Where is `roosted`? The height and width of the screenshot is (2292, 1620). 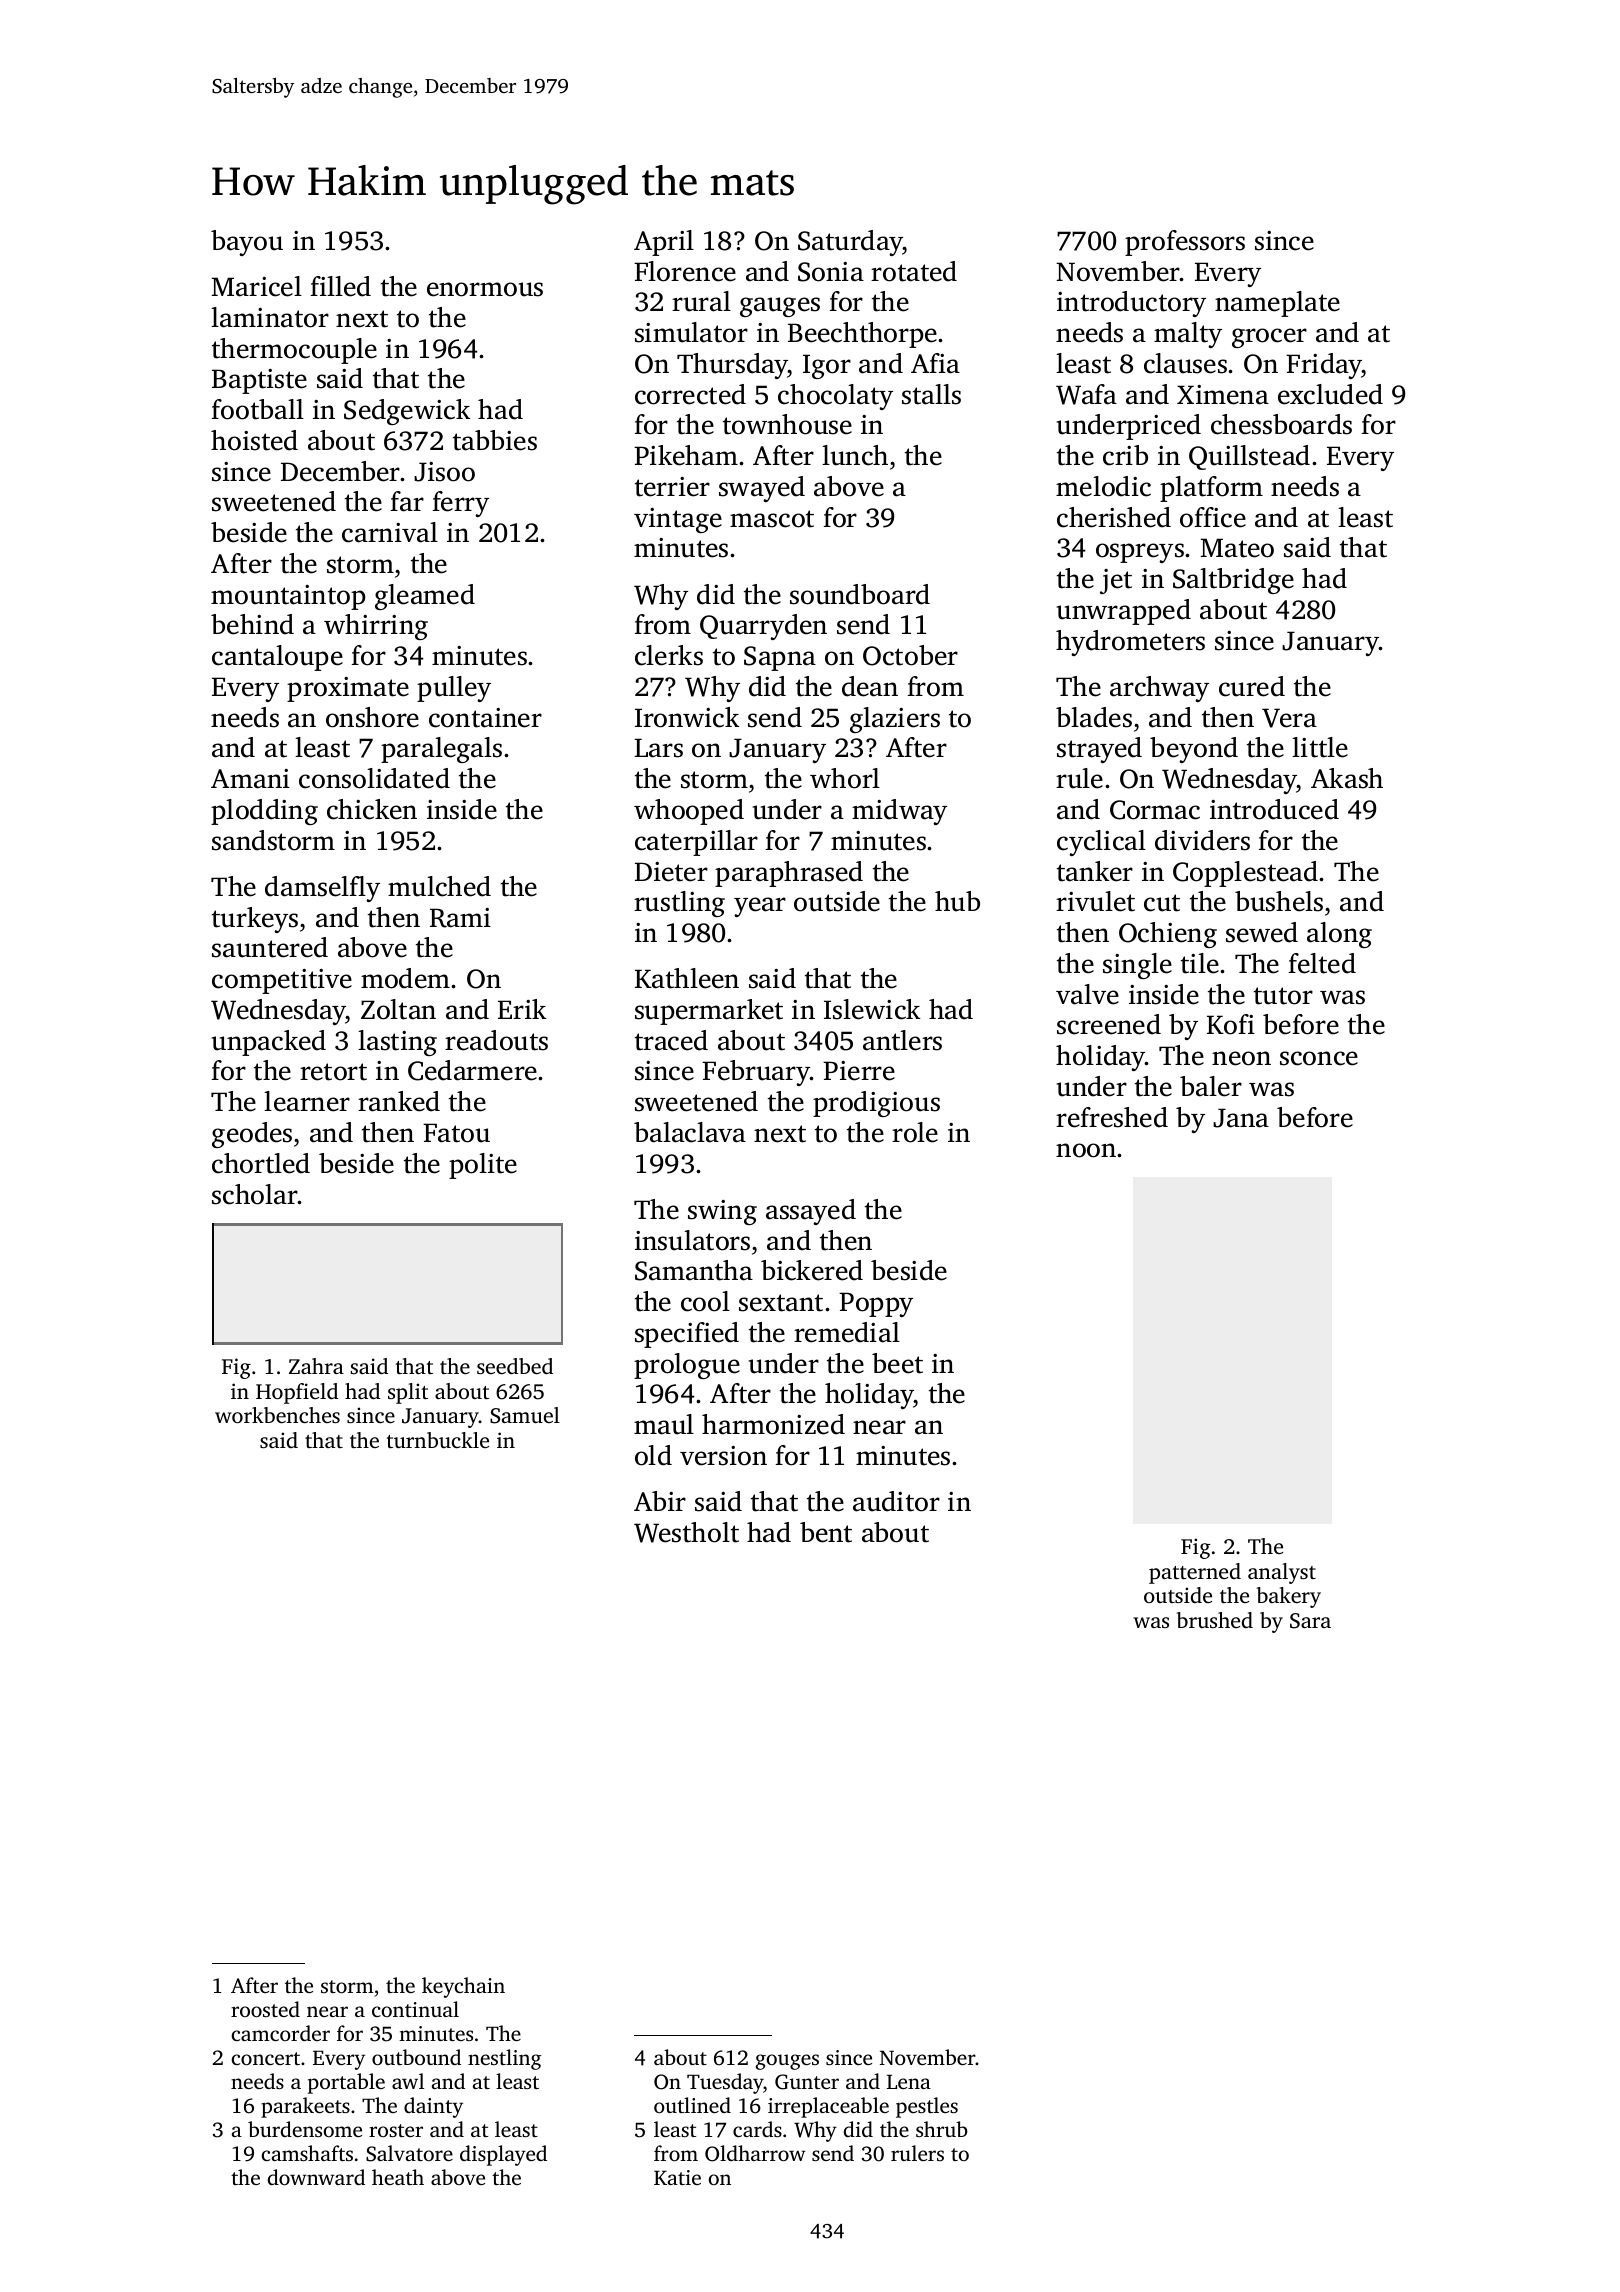 roosted is located at coordinates (265, 2009).
